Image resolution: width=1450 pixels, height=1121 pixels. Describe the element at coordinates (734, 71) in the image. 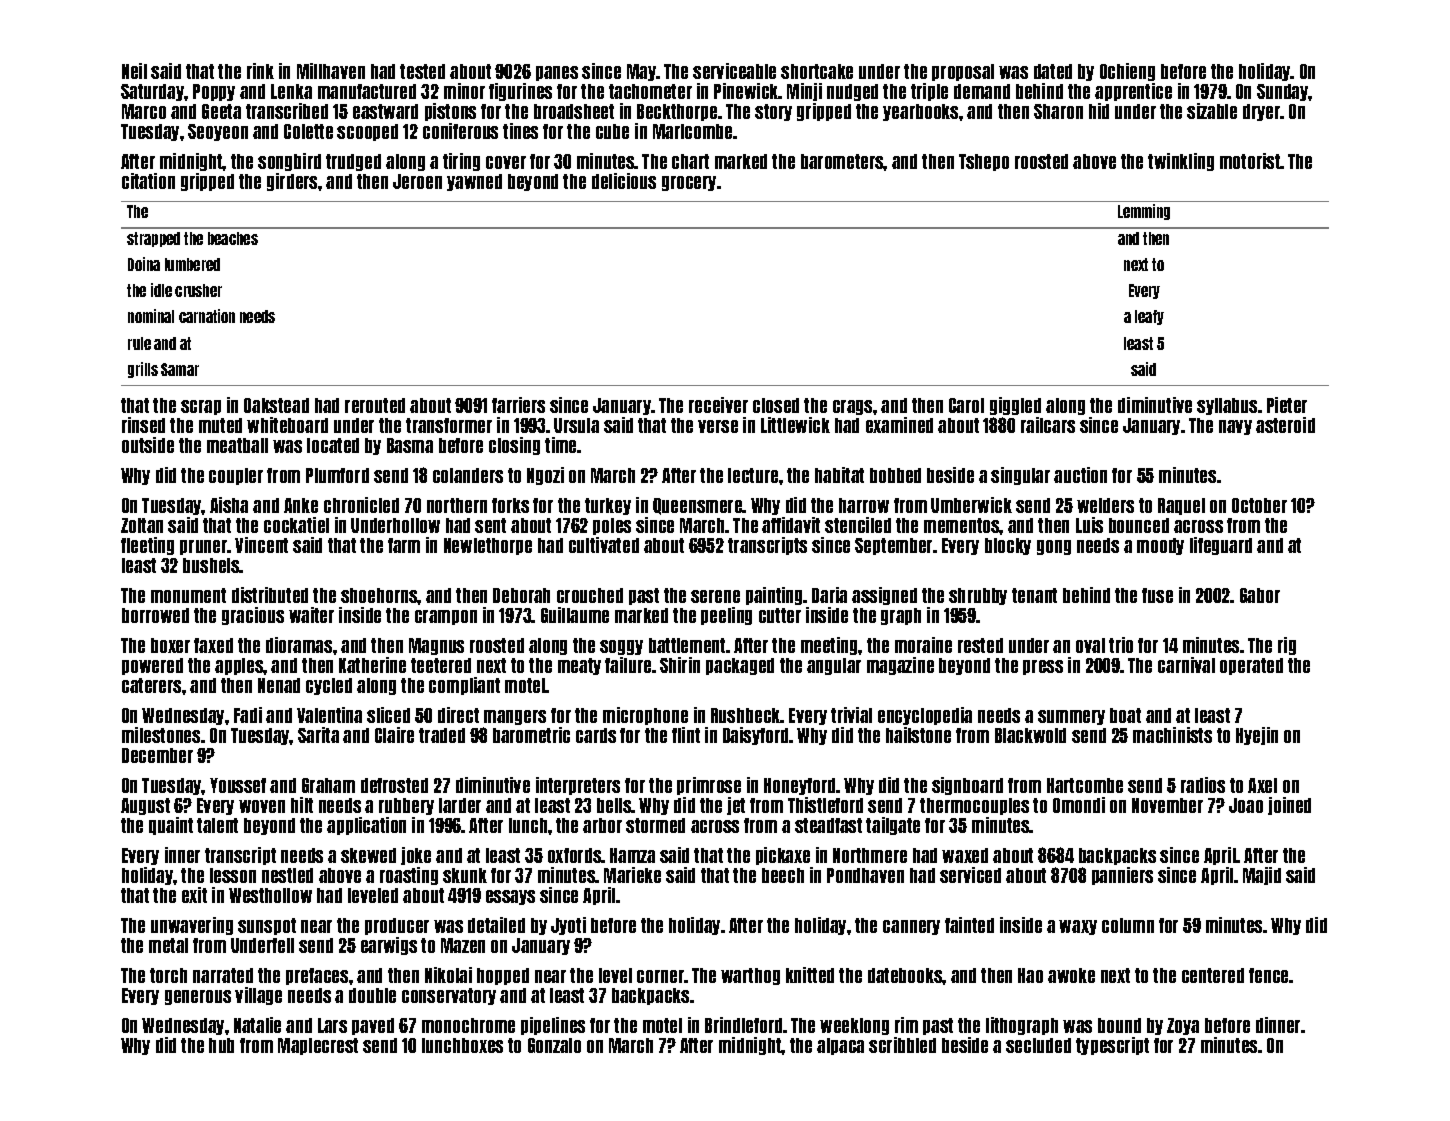

I see `serviceable` at that location.
